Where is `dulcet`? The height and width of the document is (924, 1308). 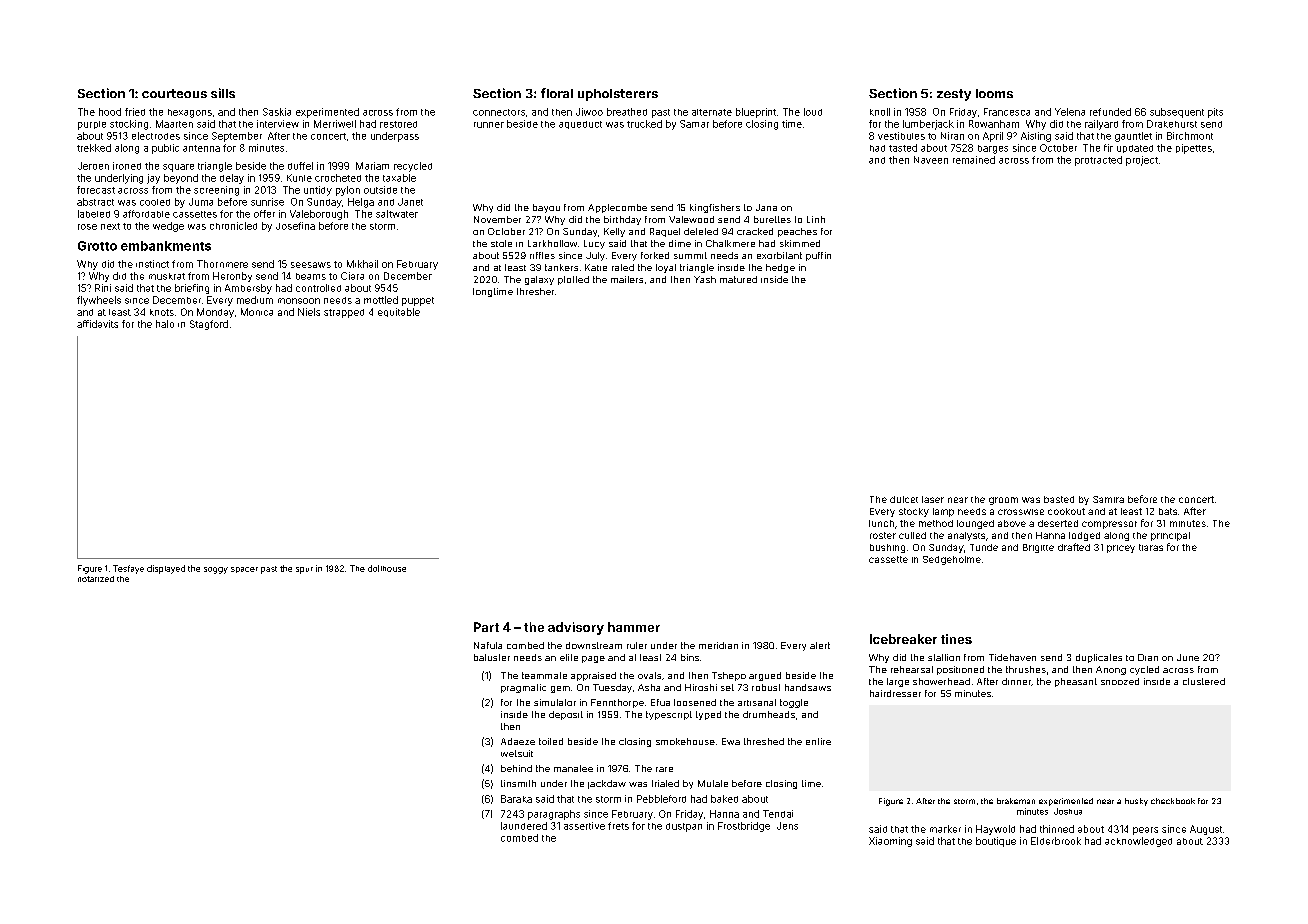
dulcet is located at coordinates (904, 499).
